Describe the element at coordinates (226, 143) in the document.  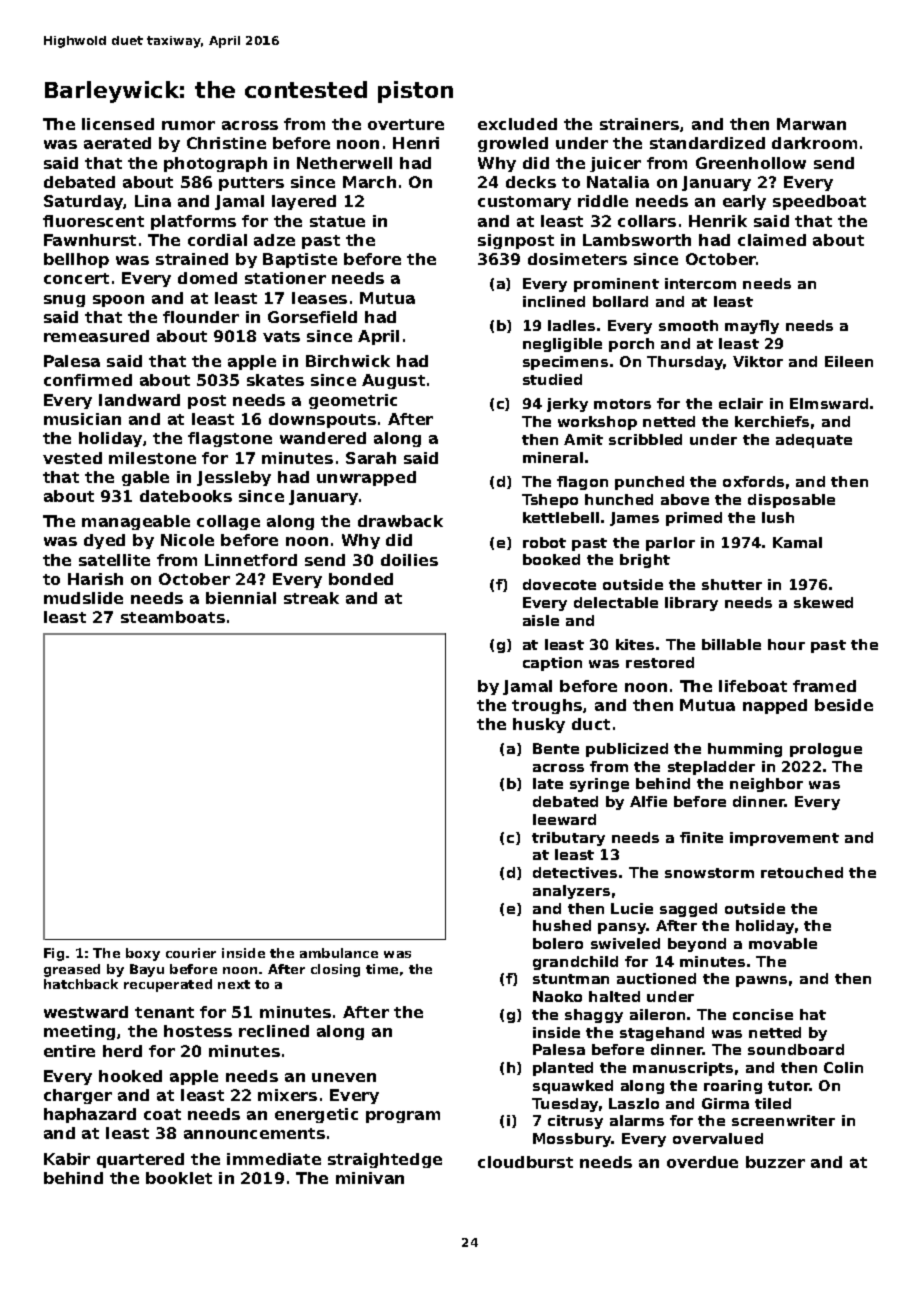
I see `Christine` at that location.
